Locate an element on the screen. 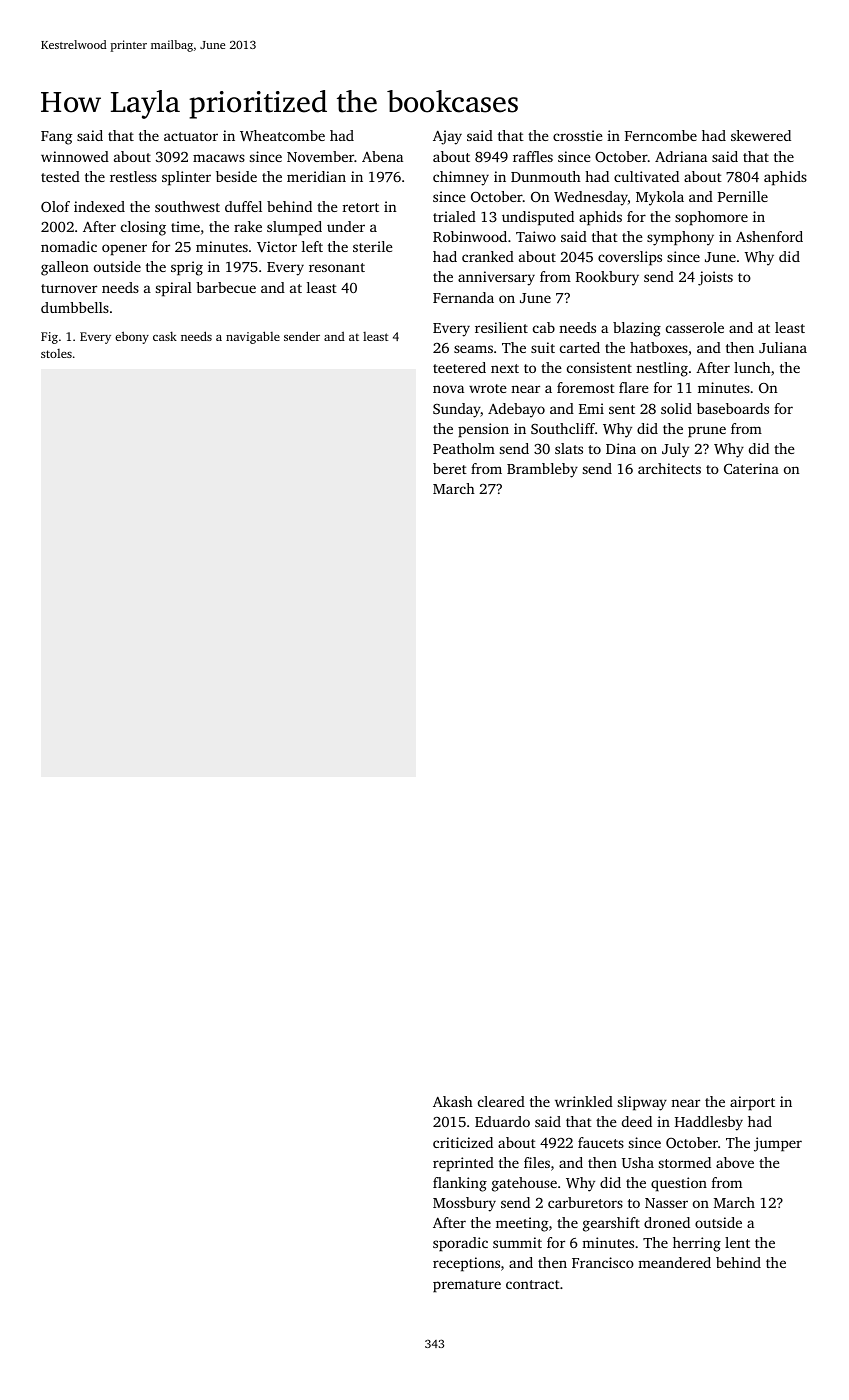 Image resolution: width=849 pixels, height=1400 pixels. Fang is located at coordinates (56, 138).
